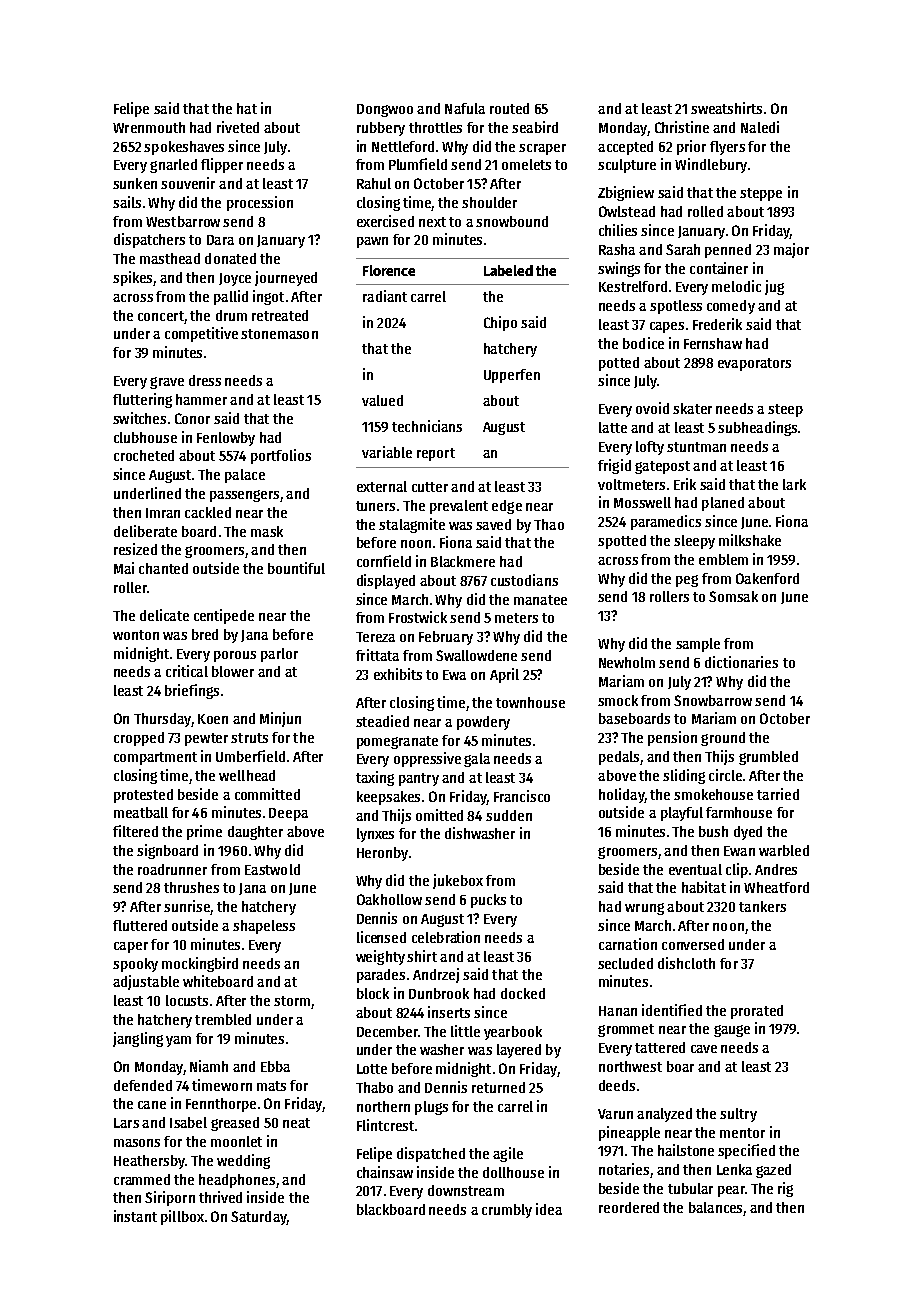 This image has width=924, height=1308. Describe the element at coordinates (372, 242) in the image. I see `pawn` at that location.
